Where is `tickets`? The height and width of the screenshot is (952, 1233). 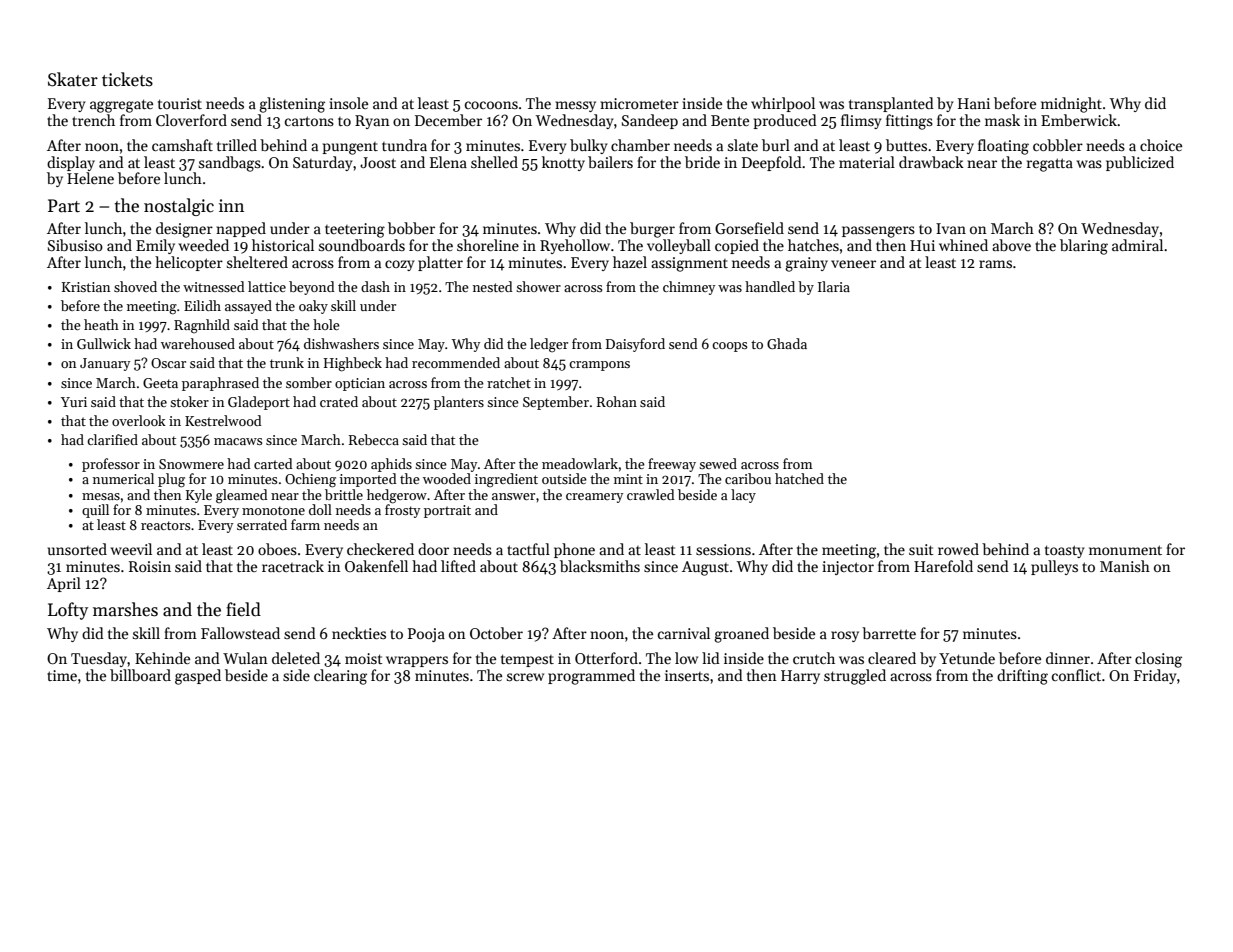 tickets is located at coordinates (127, 79).
